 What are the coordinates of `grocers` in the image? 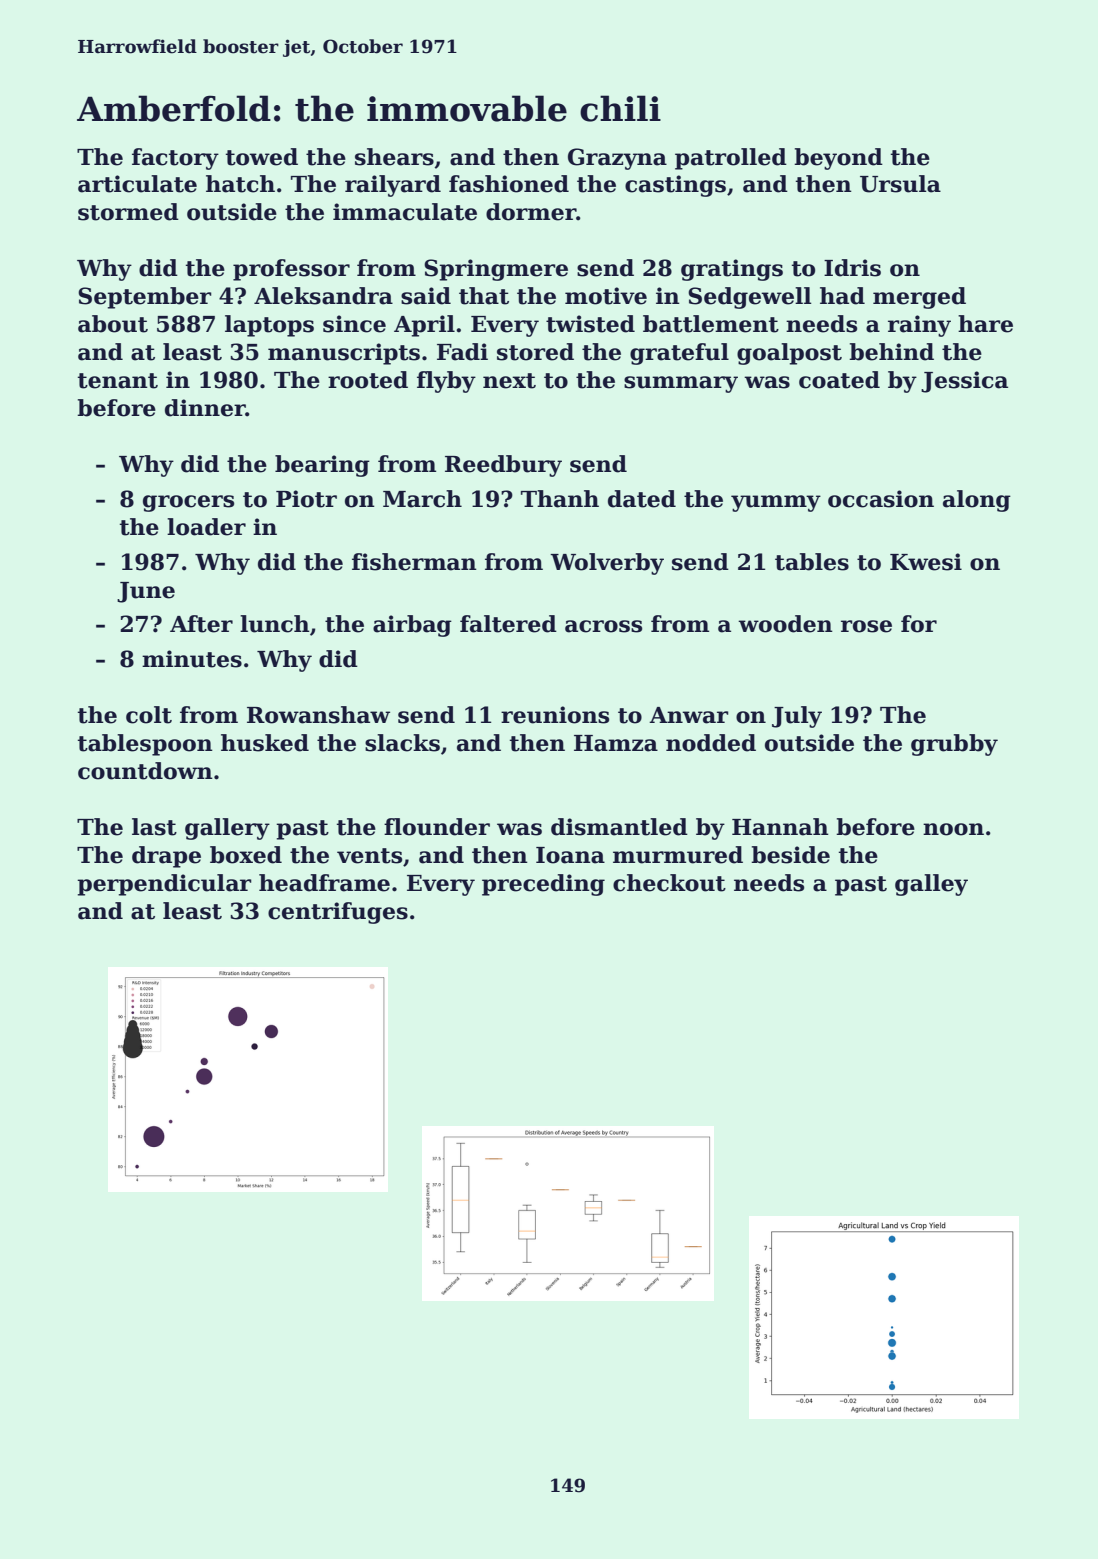 It's located at (188, 503).
